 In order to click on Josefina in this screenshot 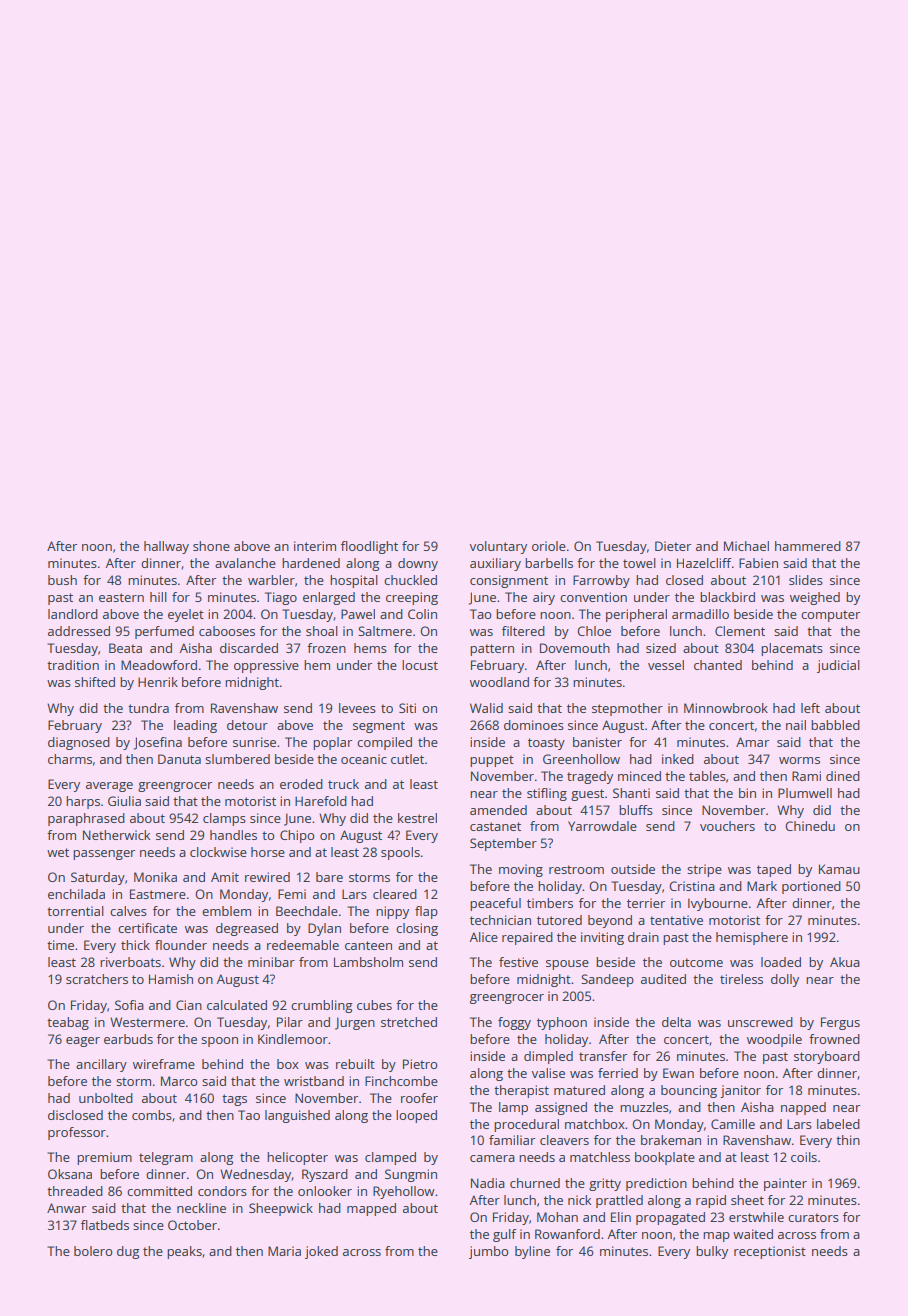, I will do `click(158, 743)`.
